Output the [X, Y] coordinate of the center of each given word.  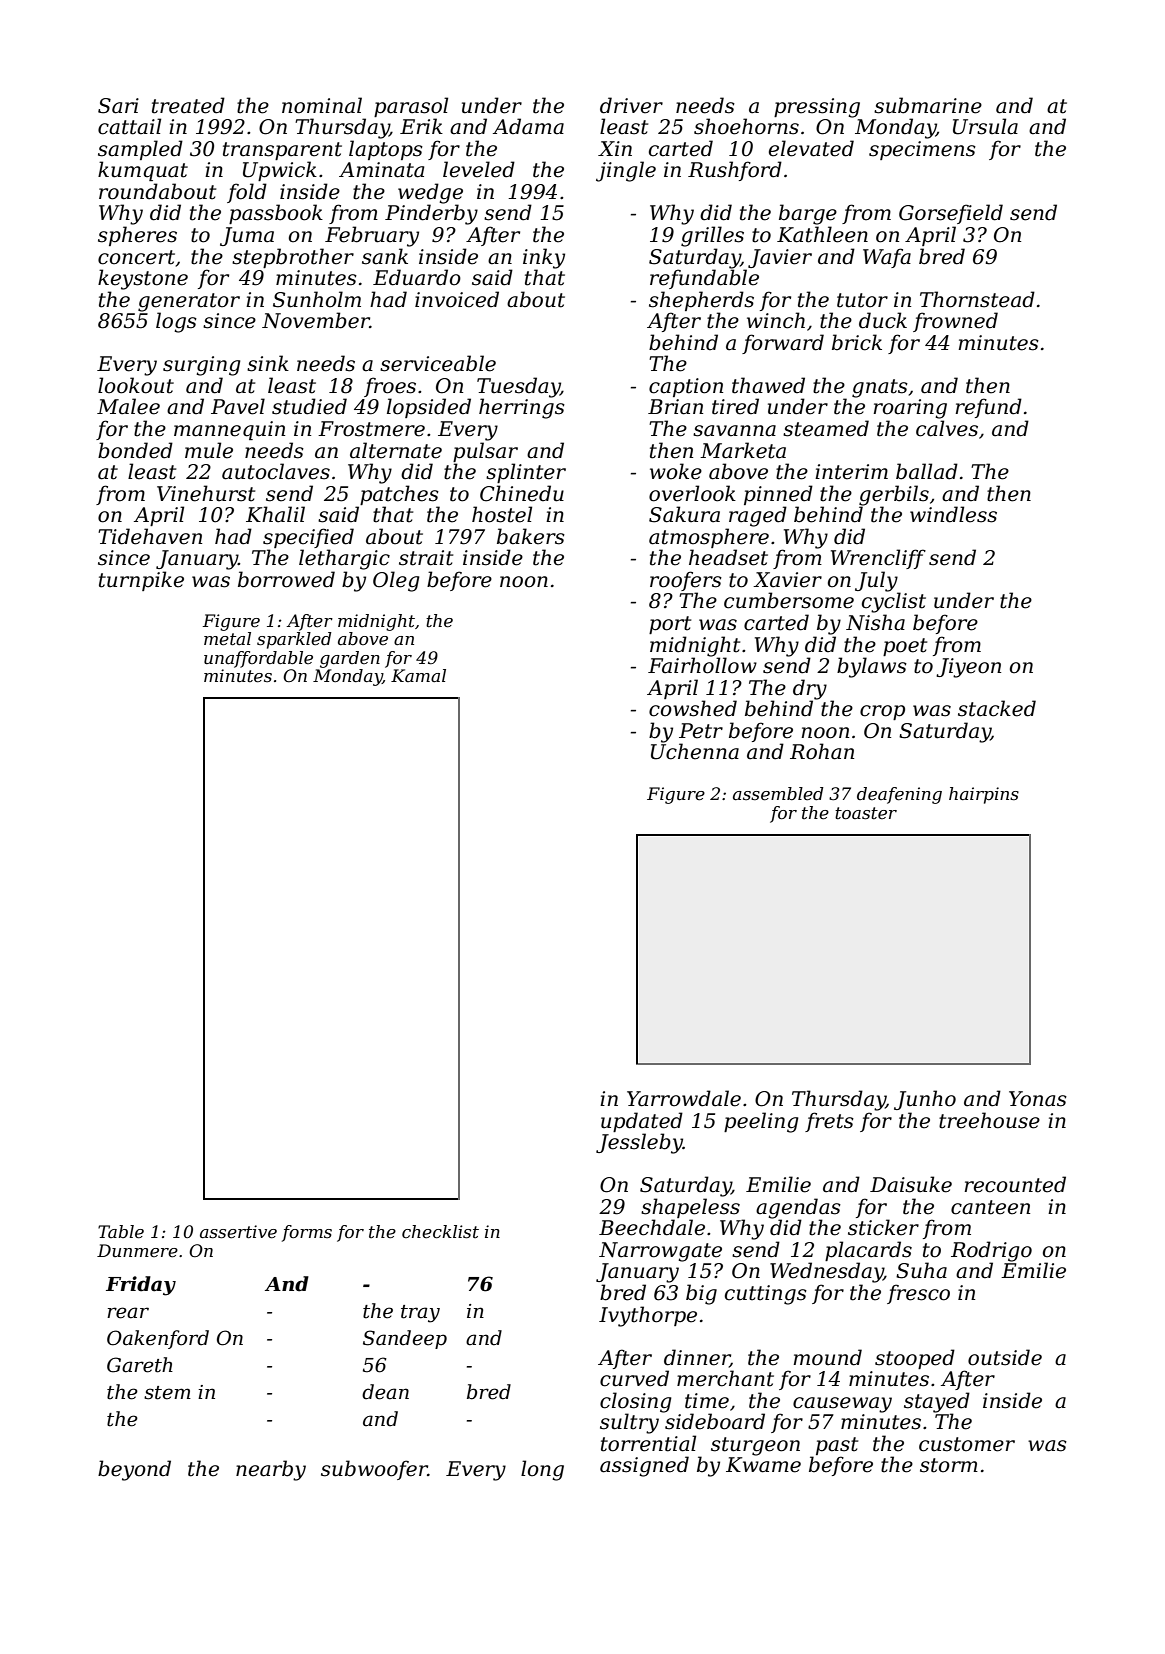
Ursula [985, 126]
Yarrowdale [684, 1098]
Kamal [418, 675]
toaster [866, 813]
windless [953, 514]
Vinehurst [206, 493]
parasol [411, 107]
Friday [141, 1286]
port [670, 625]
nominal [322, 105]
